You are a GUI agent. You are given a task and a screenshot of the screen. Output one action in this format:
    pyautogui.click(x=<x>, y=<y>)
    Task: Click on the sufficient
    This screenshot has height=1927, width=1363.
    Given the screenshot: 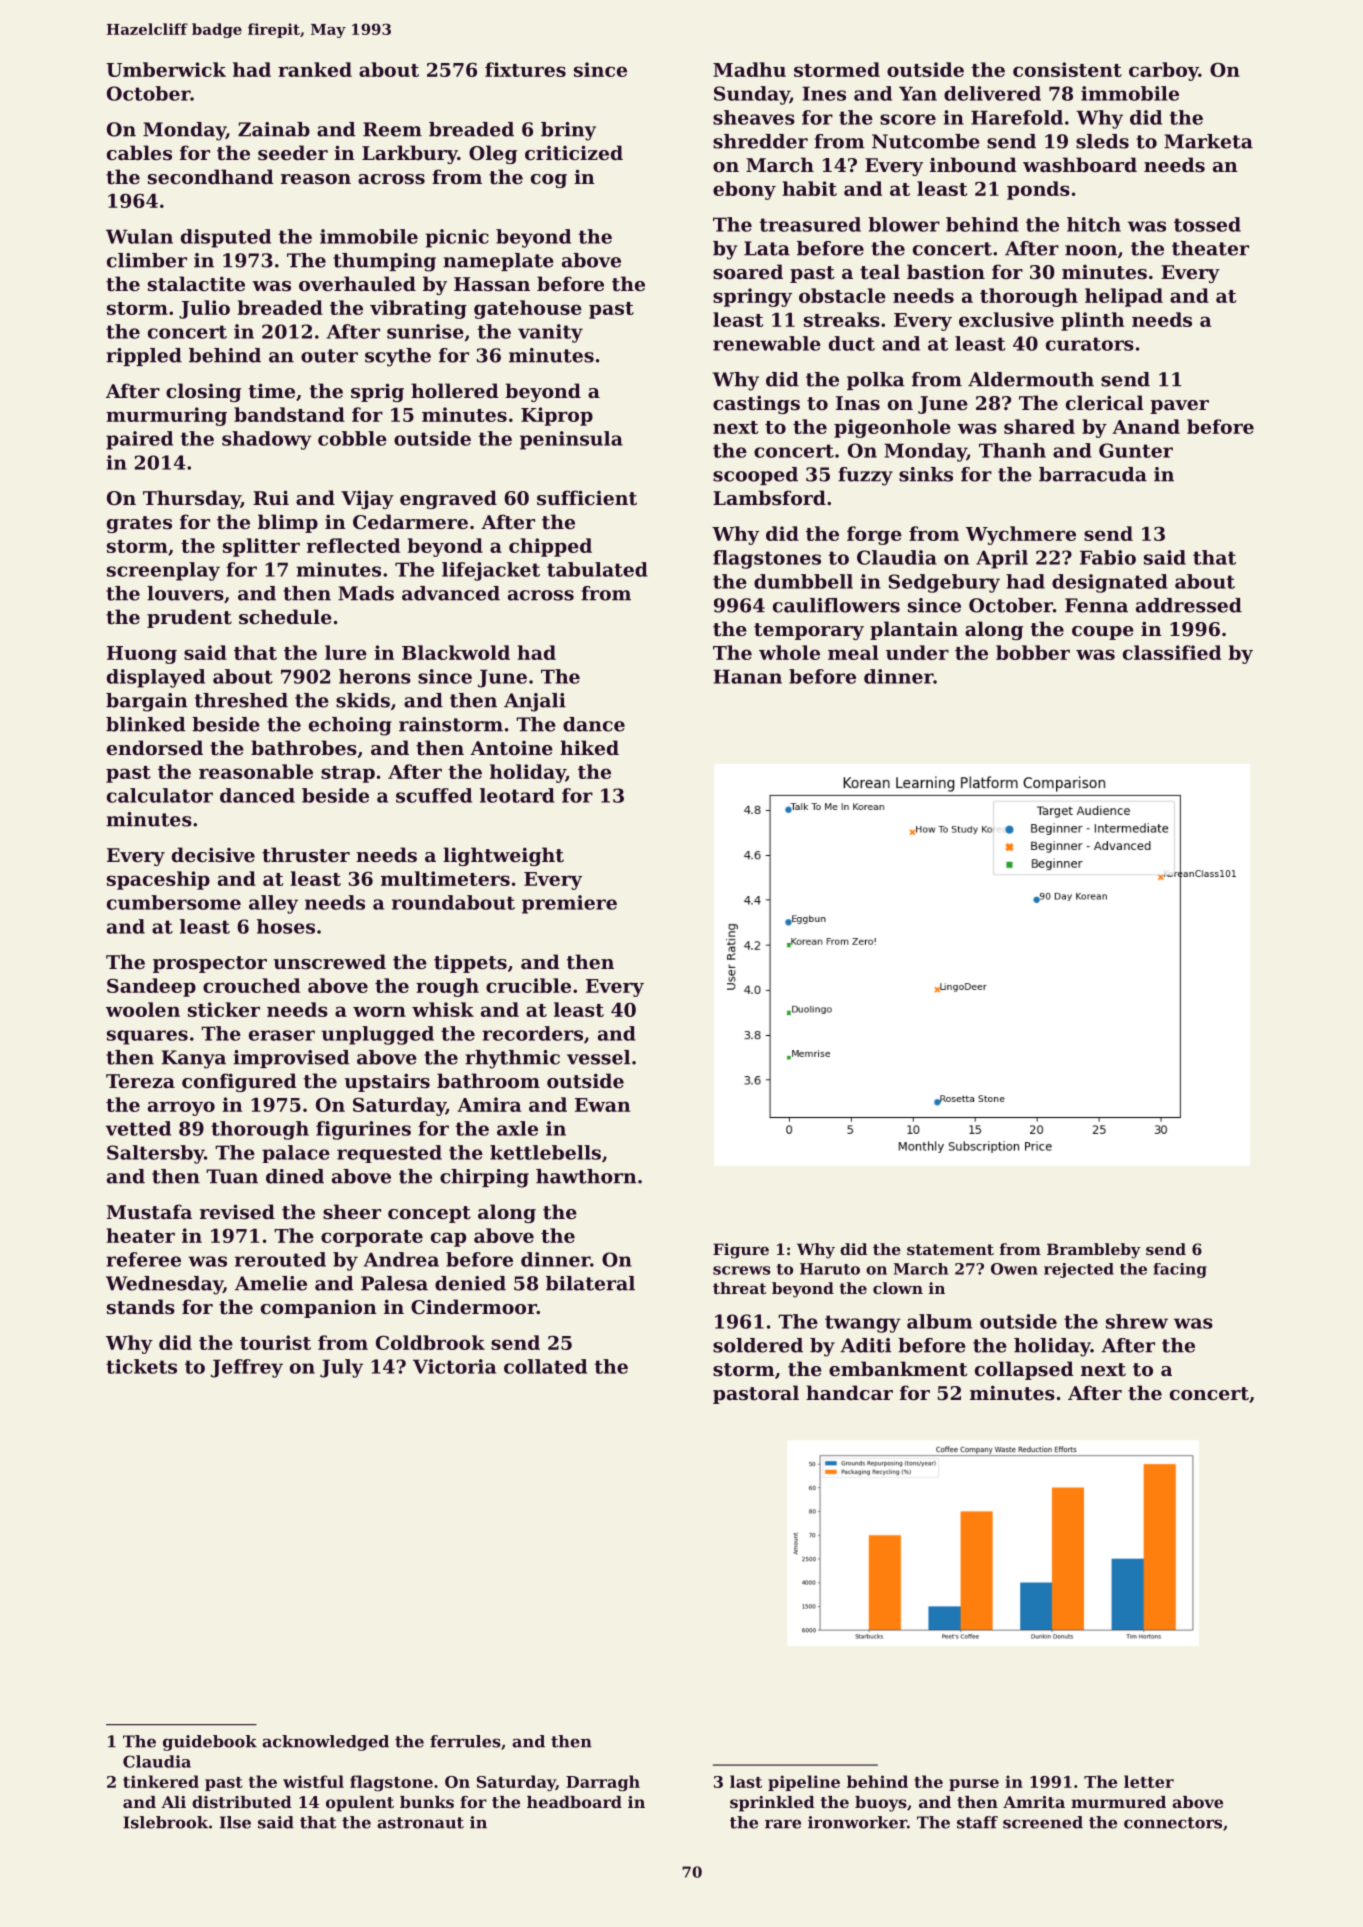 What is the action you would take?
    pyautogui.click(x=587, y=498)
